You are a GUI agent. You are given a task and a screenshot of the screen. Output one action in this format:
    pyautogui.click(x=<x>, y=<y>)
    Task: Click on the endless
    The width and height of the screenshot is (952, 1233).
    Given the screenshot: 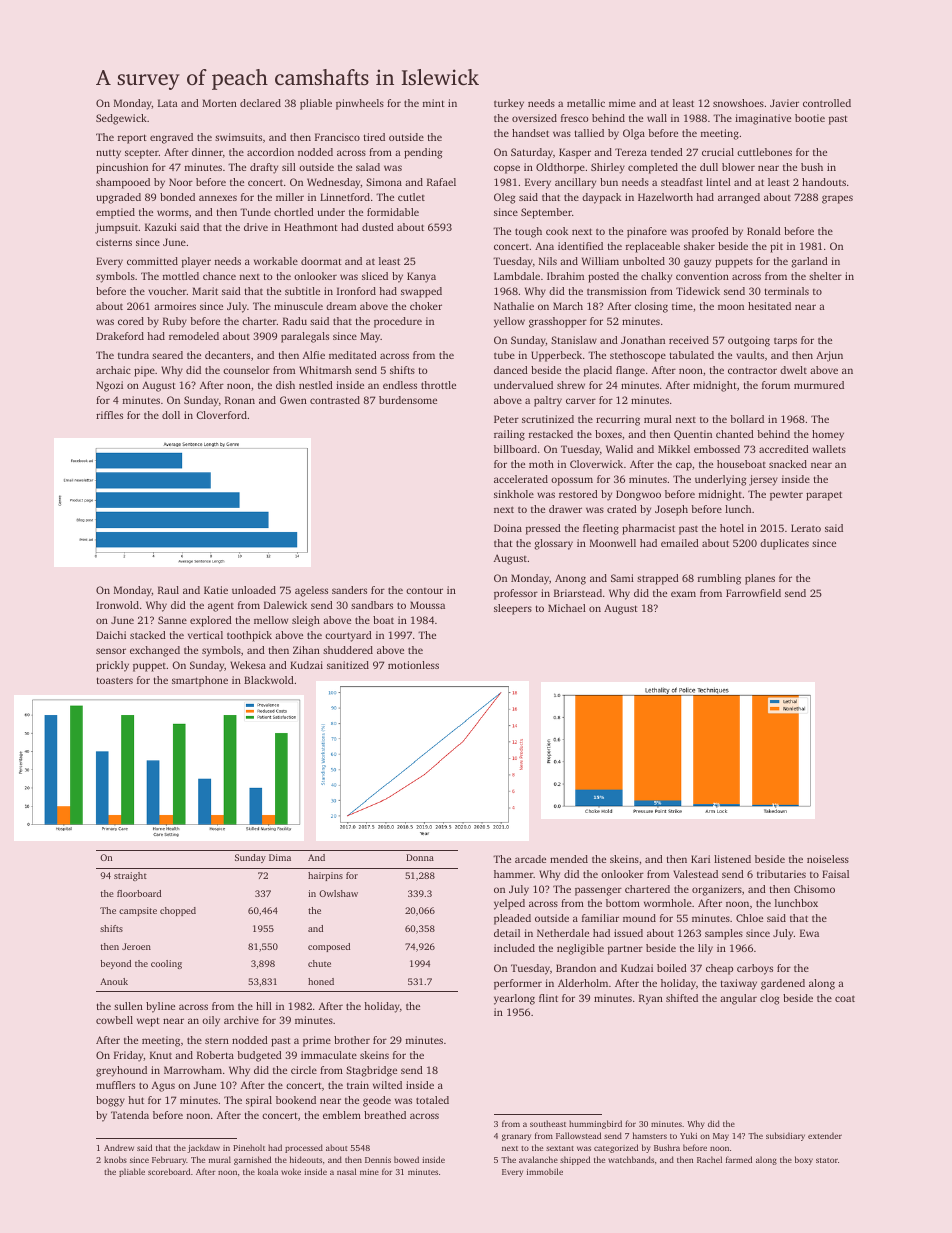 What is the action you would take?
    pyautogui.click(x=400, y=385)
